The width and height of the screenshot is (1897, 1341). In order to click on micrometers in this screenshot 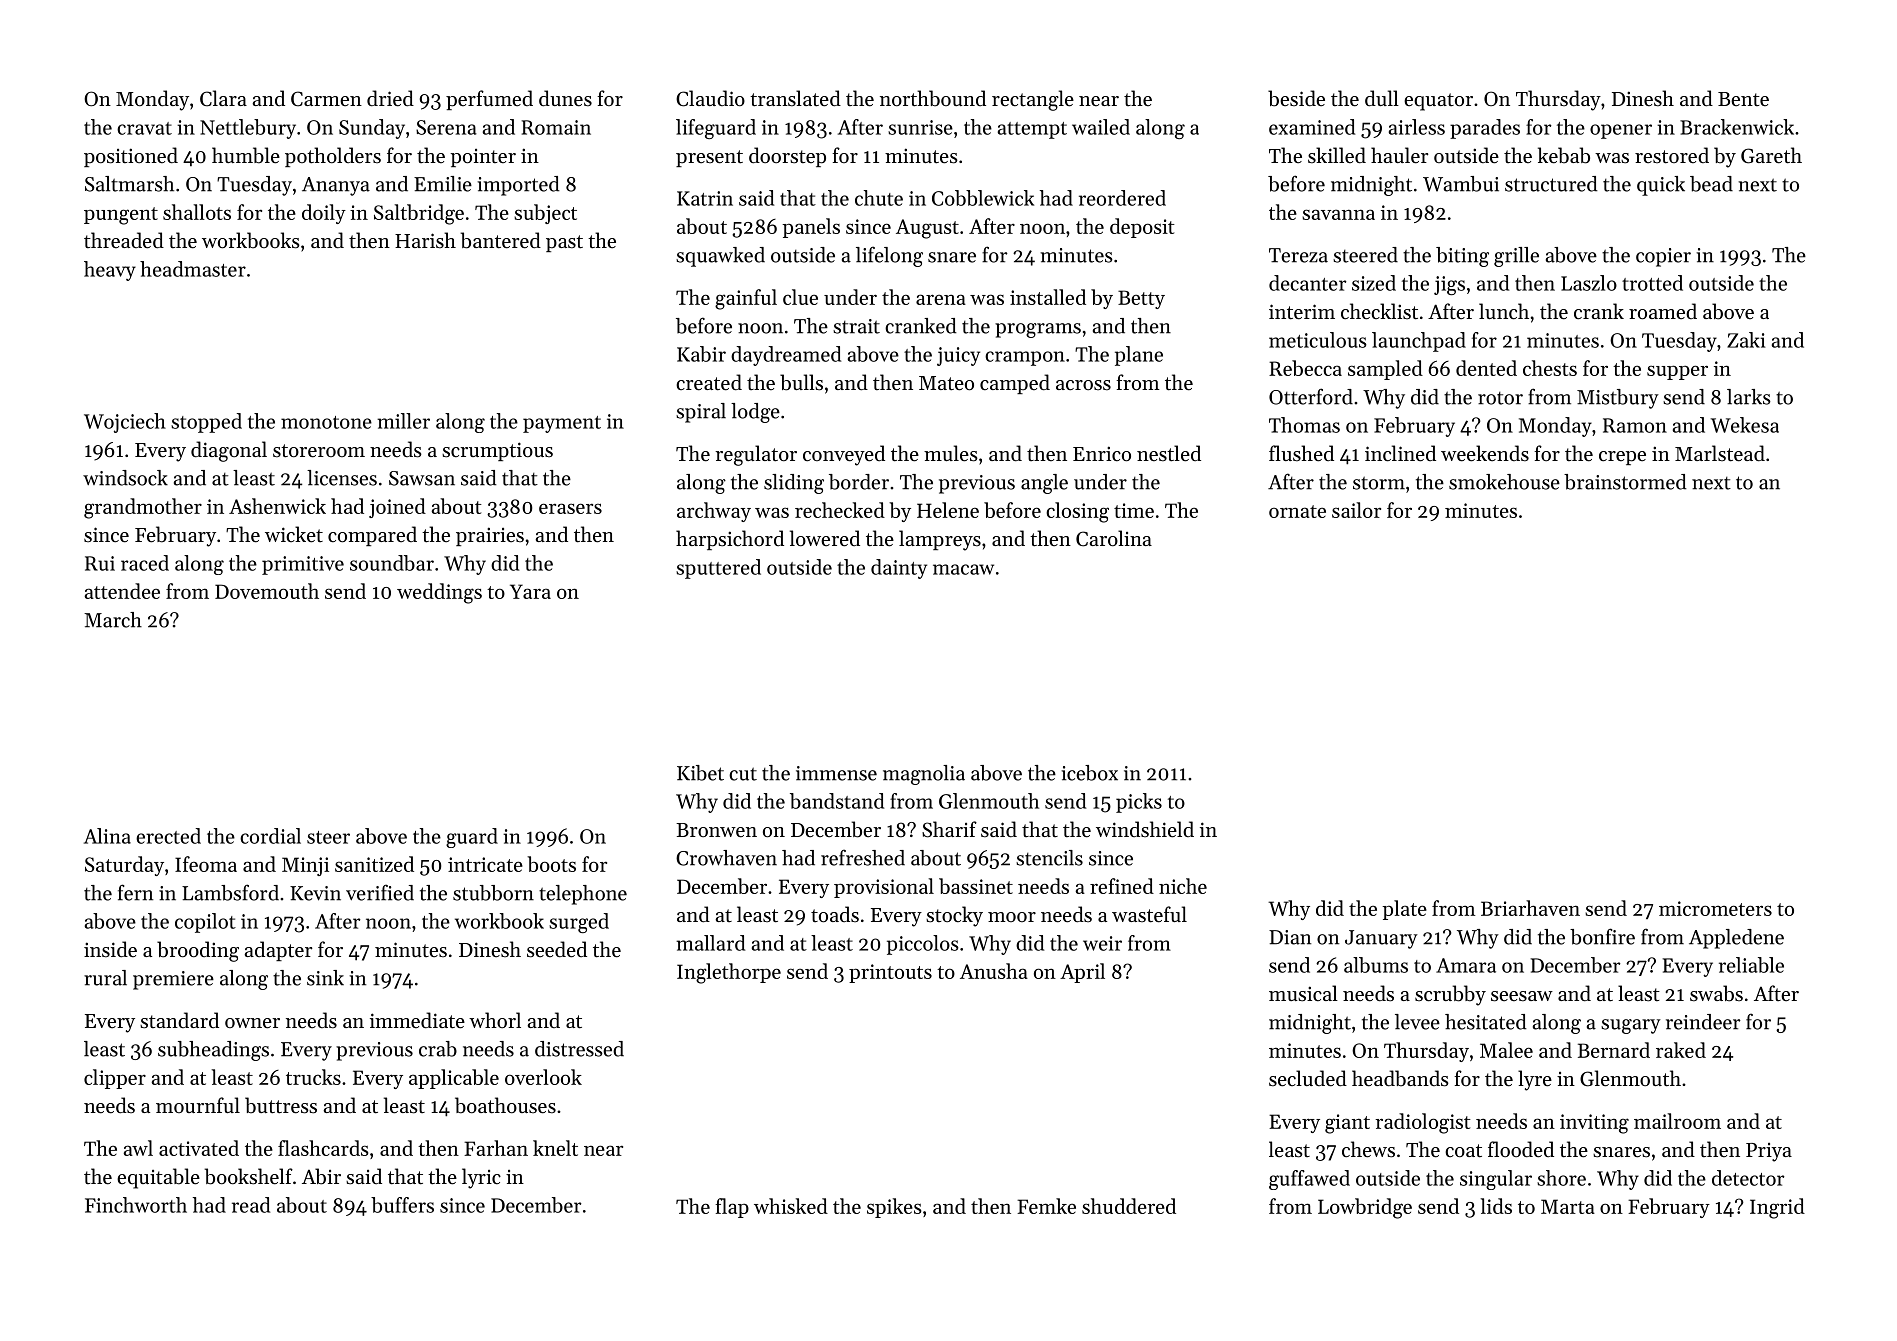, I will do `click(1715, 908)`.
